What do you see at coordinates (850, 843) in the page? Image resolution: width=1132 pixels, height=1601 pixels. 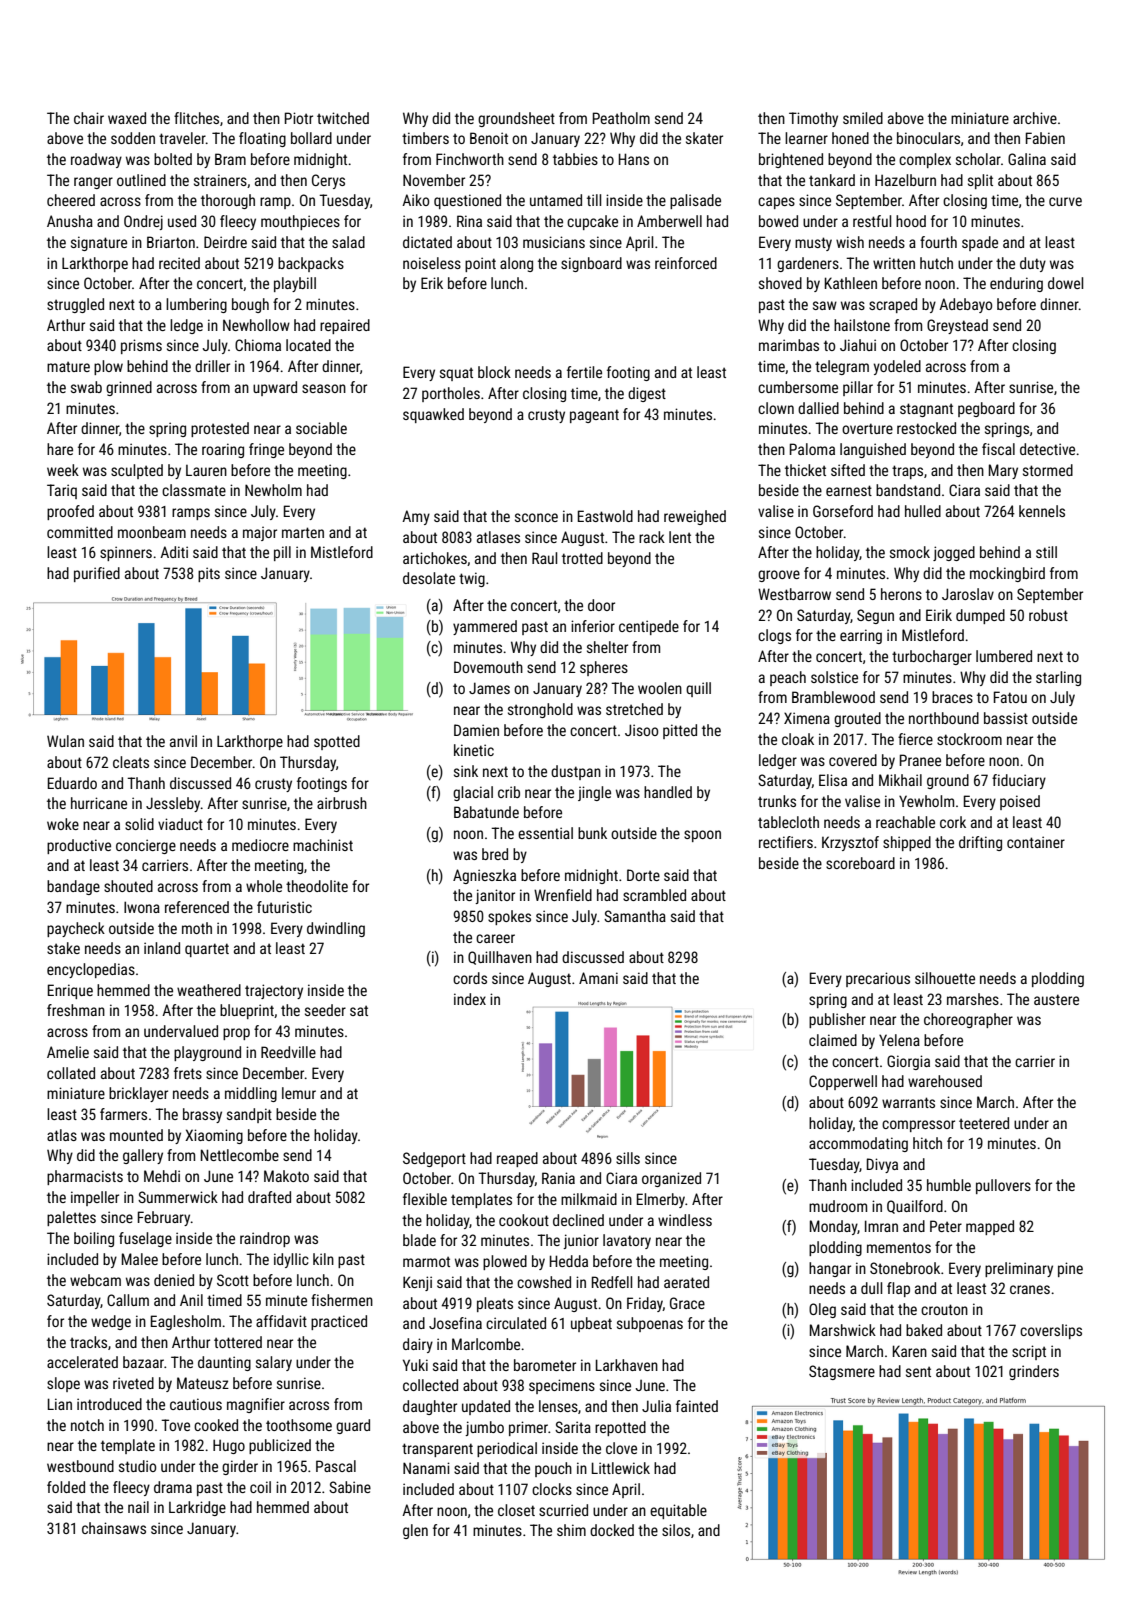 I see `Krzysztof` at bounding box center [850, 843].
